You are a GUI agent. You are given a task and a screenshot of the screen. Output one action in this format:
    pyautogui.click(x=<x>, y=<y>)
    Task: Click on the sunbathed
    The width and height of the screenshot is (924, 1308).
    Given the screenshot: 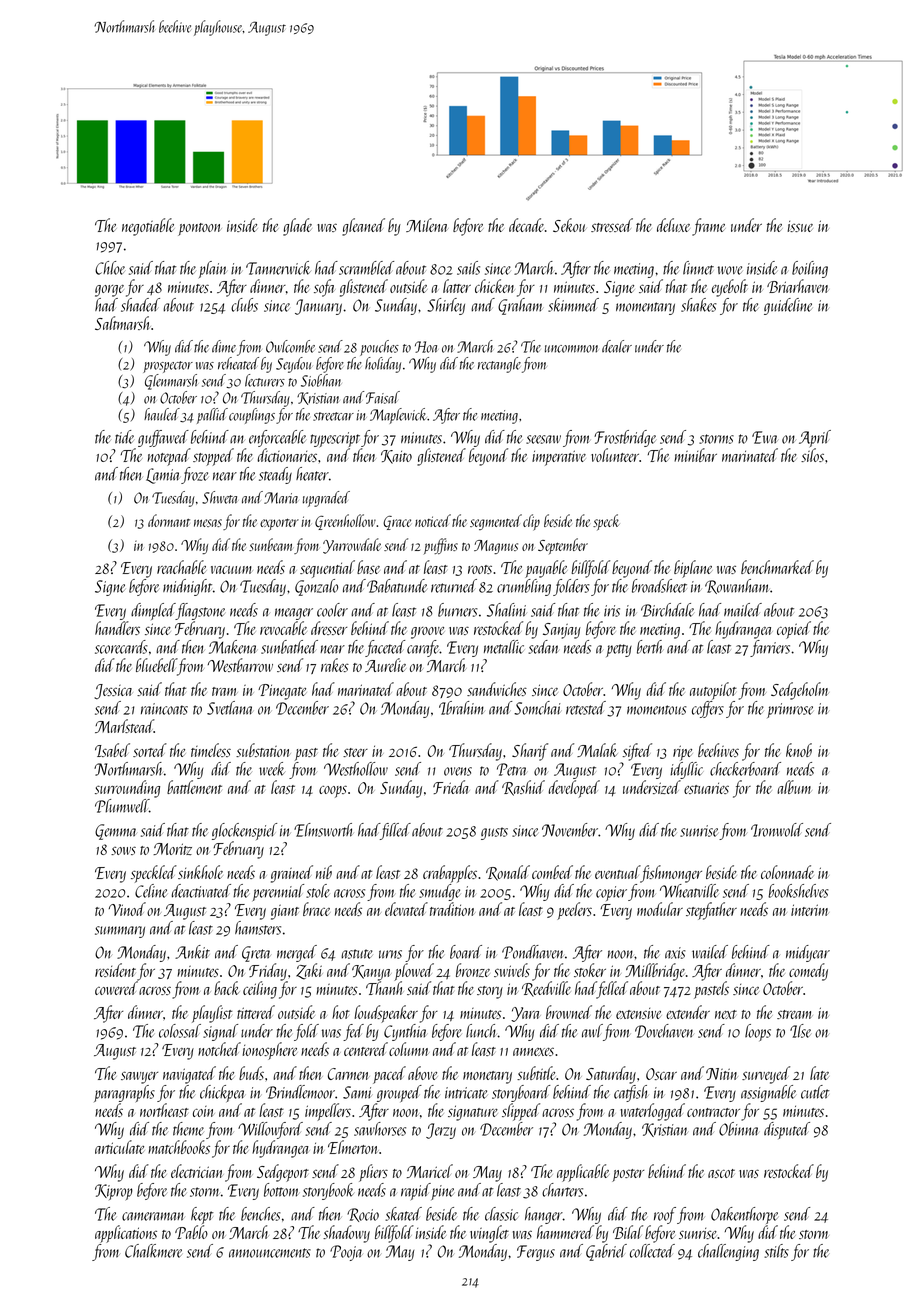 What is the action you would take?
    pyautogui.click(x=289, y=647)
